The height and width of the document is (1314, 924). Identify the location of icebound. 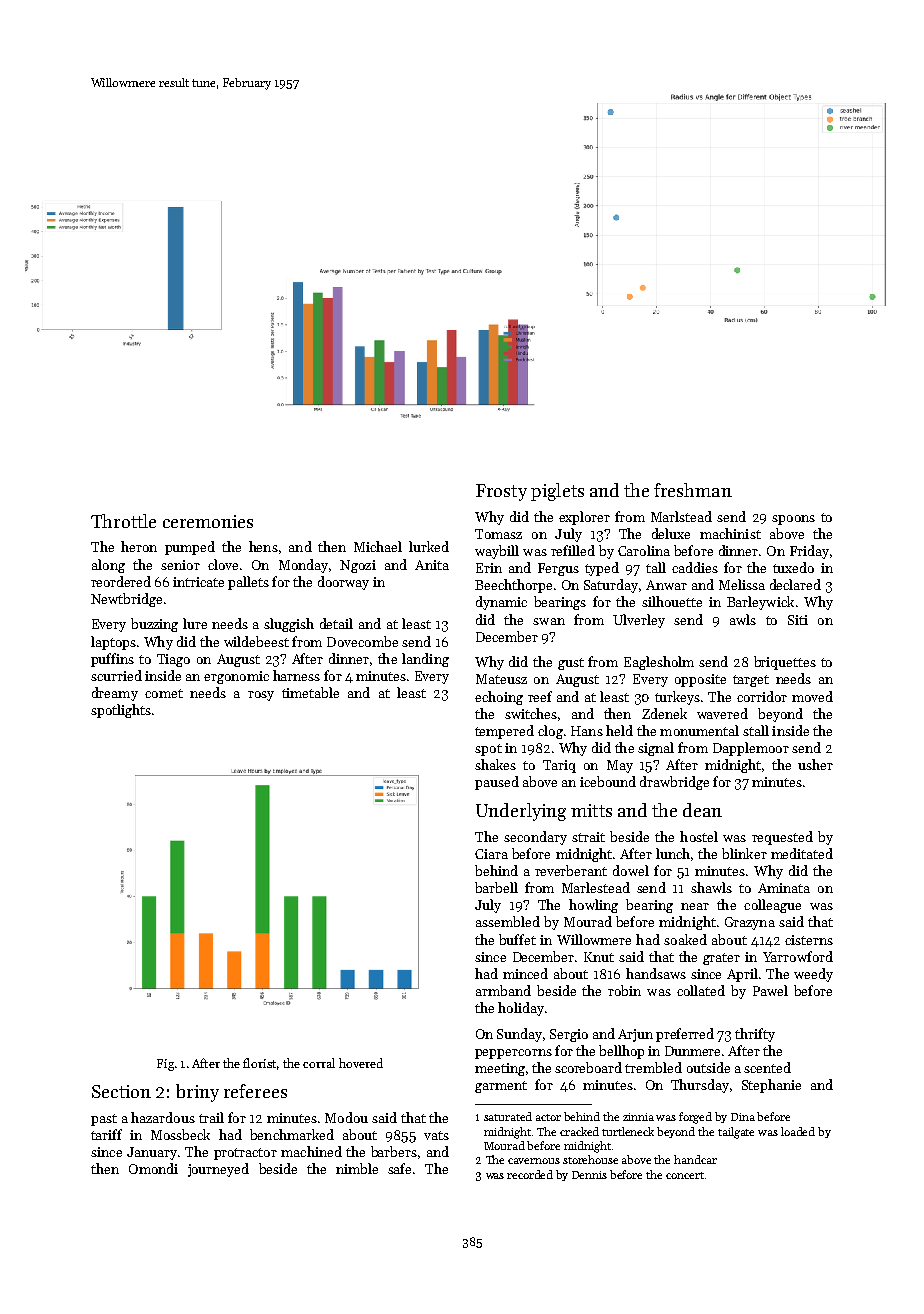
(608, 781).
